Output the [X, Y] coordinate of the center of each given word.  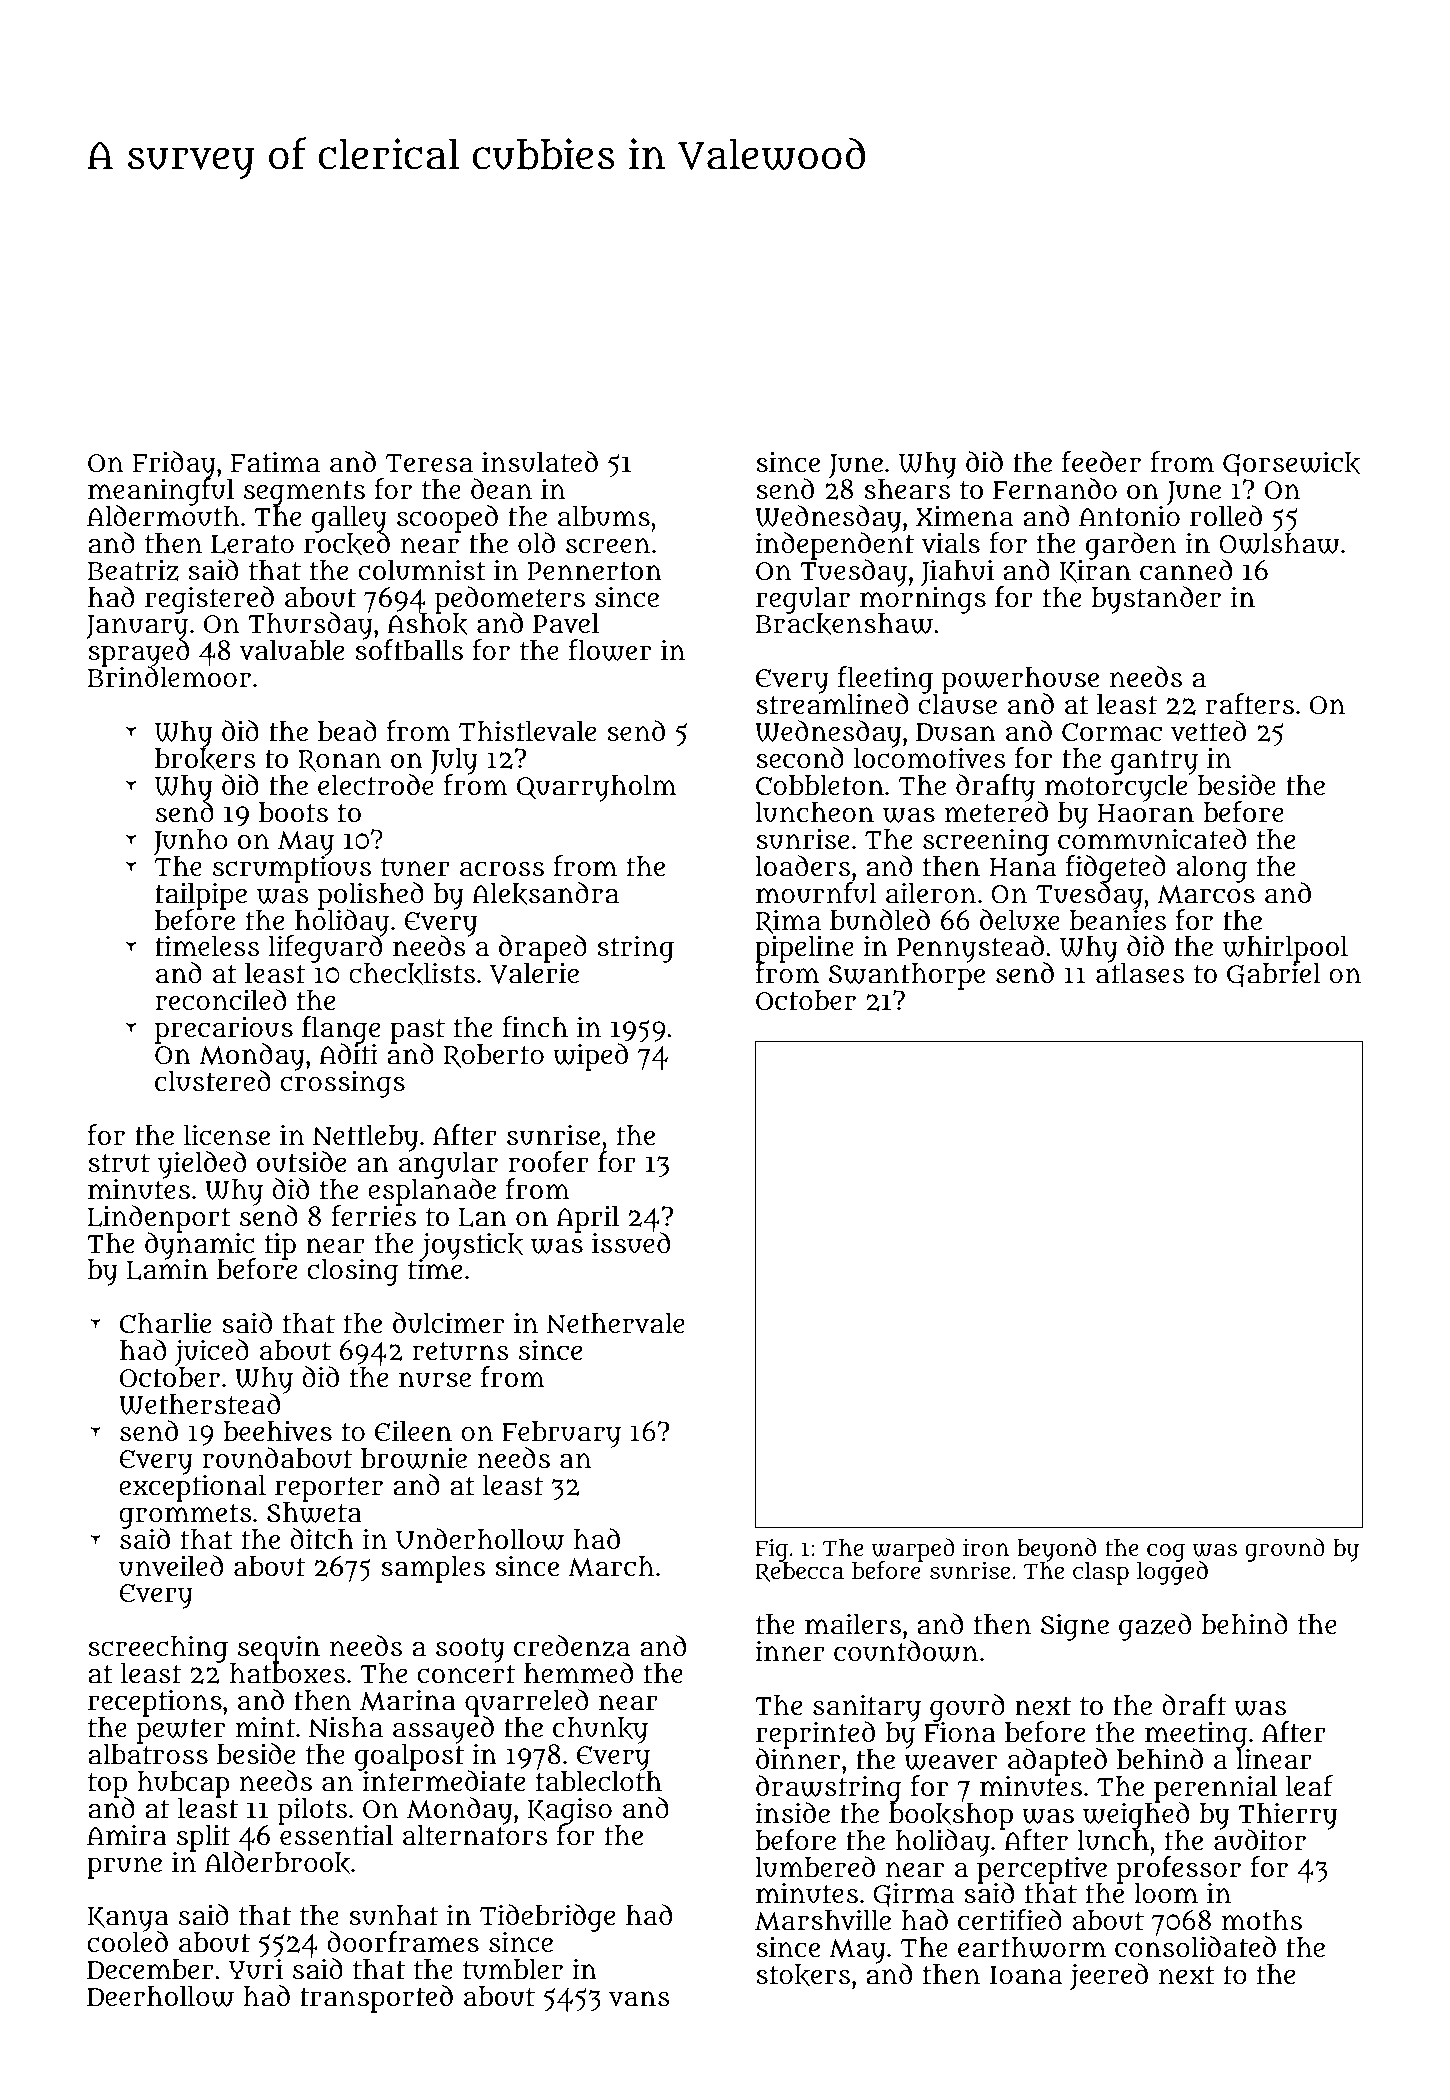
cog [1166, 1552]
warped [913, 1550]
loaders [803, 866]
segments [304, 493]
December [150, 1969]
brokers [205, 760]
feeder [1101, 462]
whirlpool [1285, 949]
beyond [1056, 1550]
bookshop [951, 1816]
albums [604, 516]
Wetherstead [199, 1404]
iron [986, 1547]
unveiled [171, 1566]
